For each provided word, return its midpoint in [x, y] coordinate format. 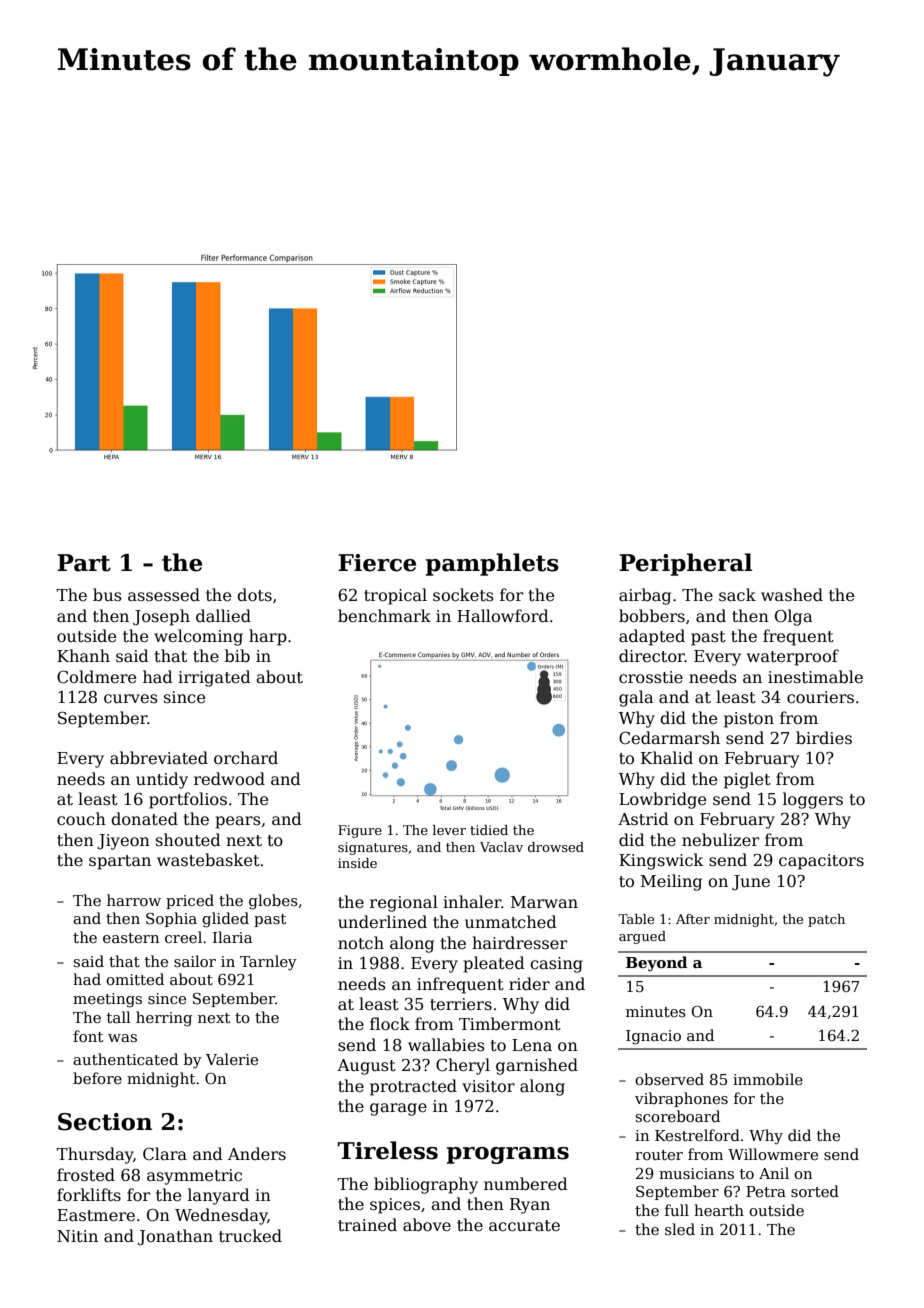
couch [81, 819]
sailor [195, 961]
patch [826, 920]
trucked [250, 1236]
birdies [824, 738]
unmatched [511, 922]
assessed [164, 595]
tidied [489, 830]
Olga [794, 617]
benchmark [384, 615]
